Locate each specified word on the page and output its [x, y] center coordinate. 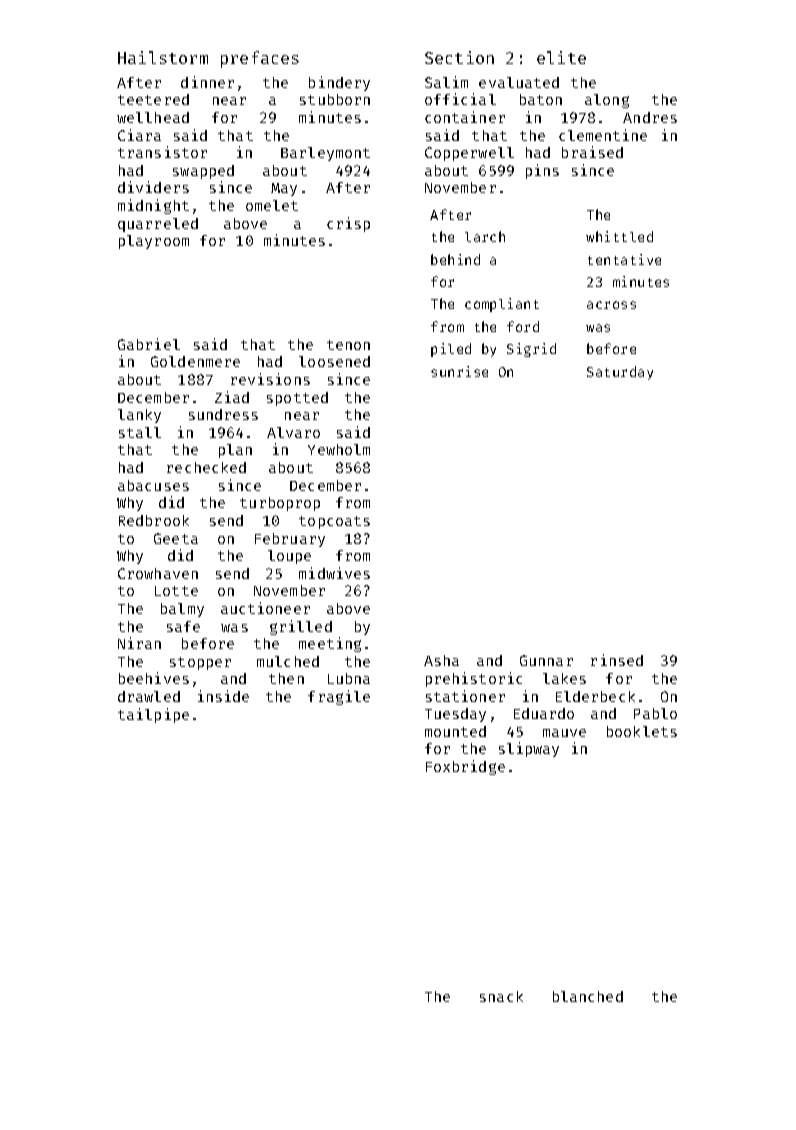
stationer [465, 696]
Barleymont [325, 154]
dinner [207, 82]
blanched [588, 996]
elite [561, 57]
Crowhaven [158, 573]
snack [501, 996]
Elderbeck [595, 696]
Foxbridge [465, 767]
